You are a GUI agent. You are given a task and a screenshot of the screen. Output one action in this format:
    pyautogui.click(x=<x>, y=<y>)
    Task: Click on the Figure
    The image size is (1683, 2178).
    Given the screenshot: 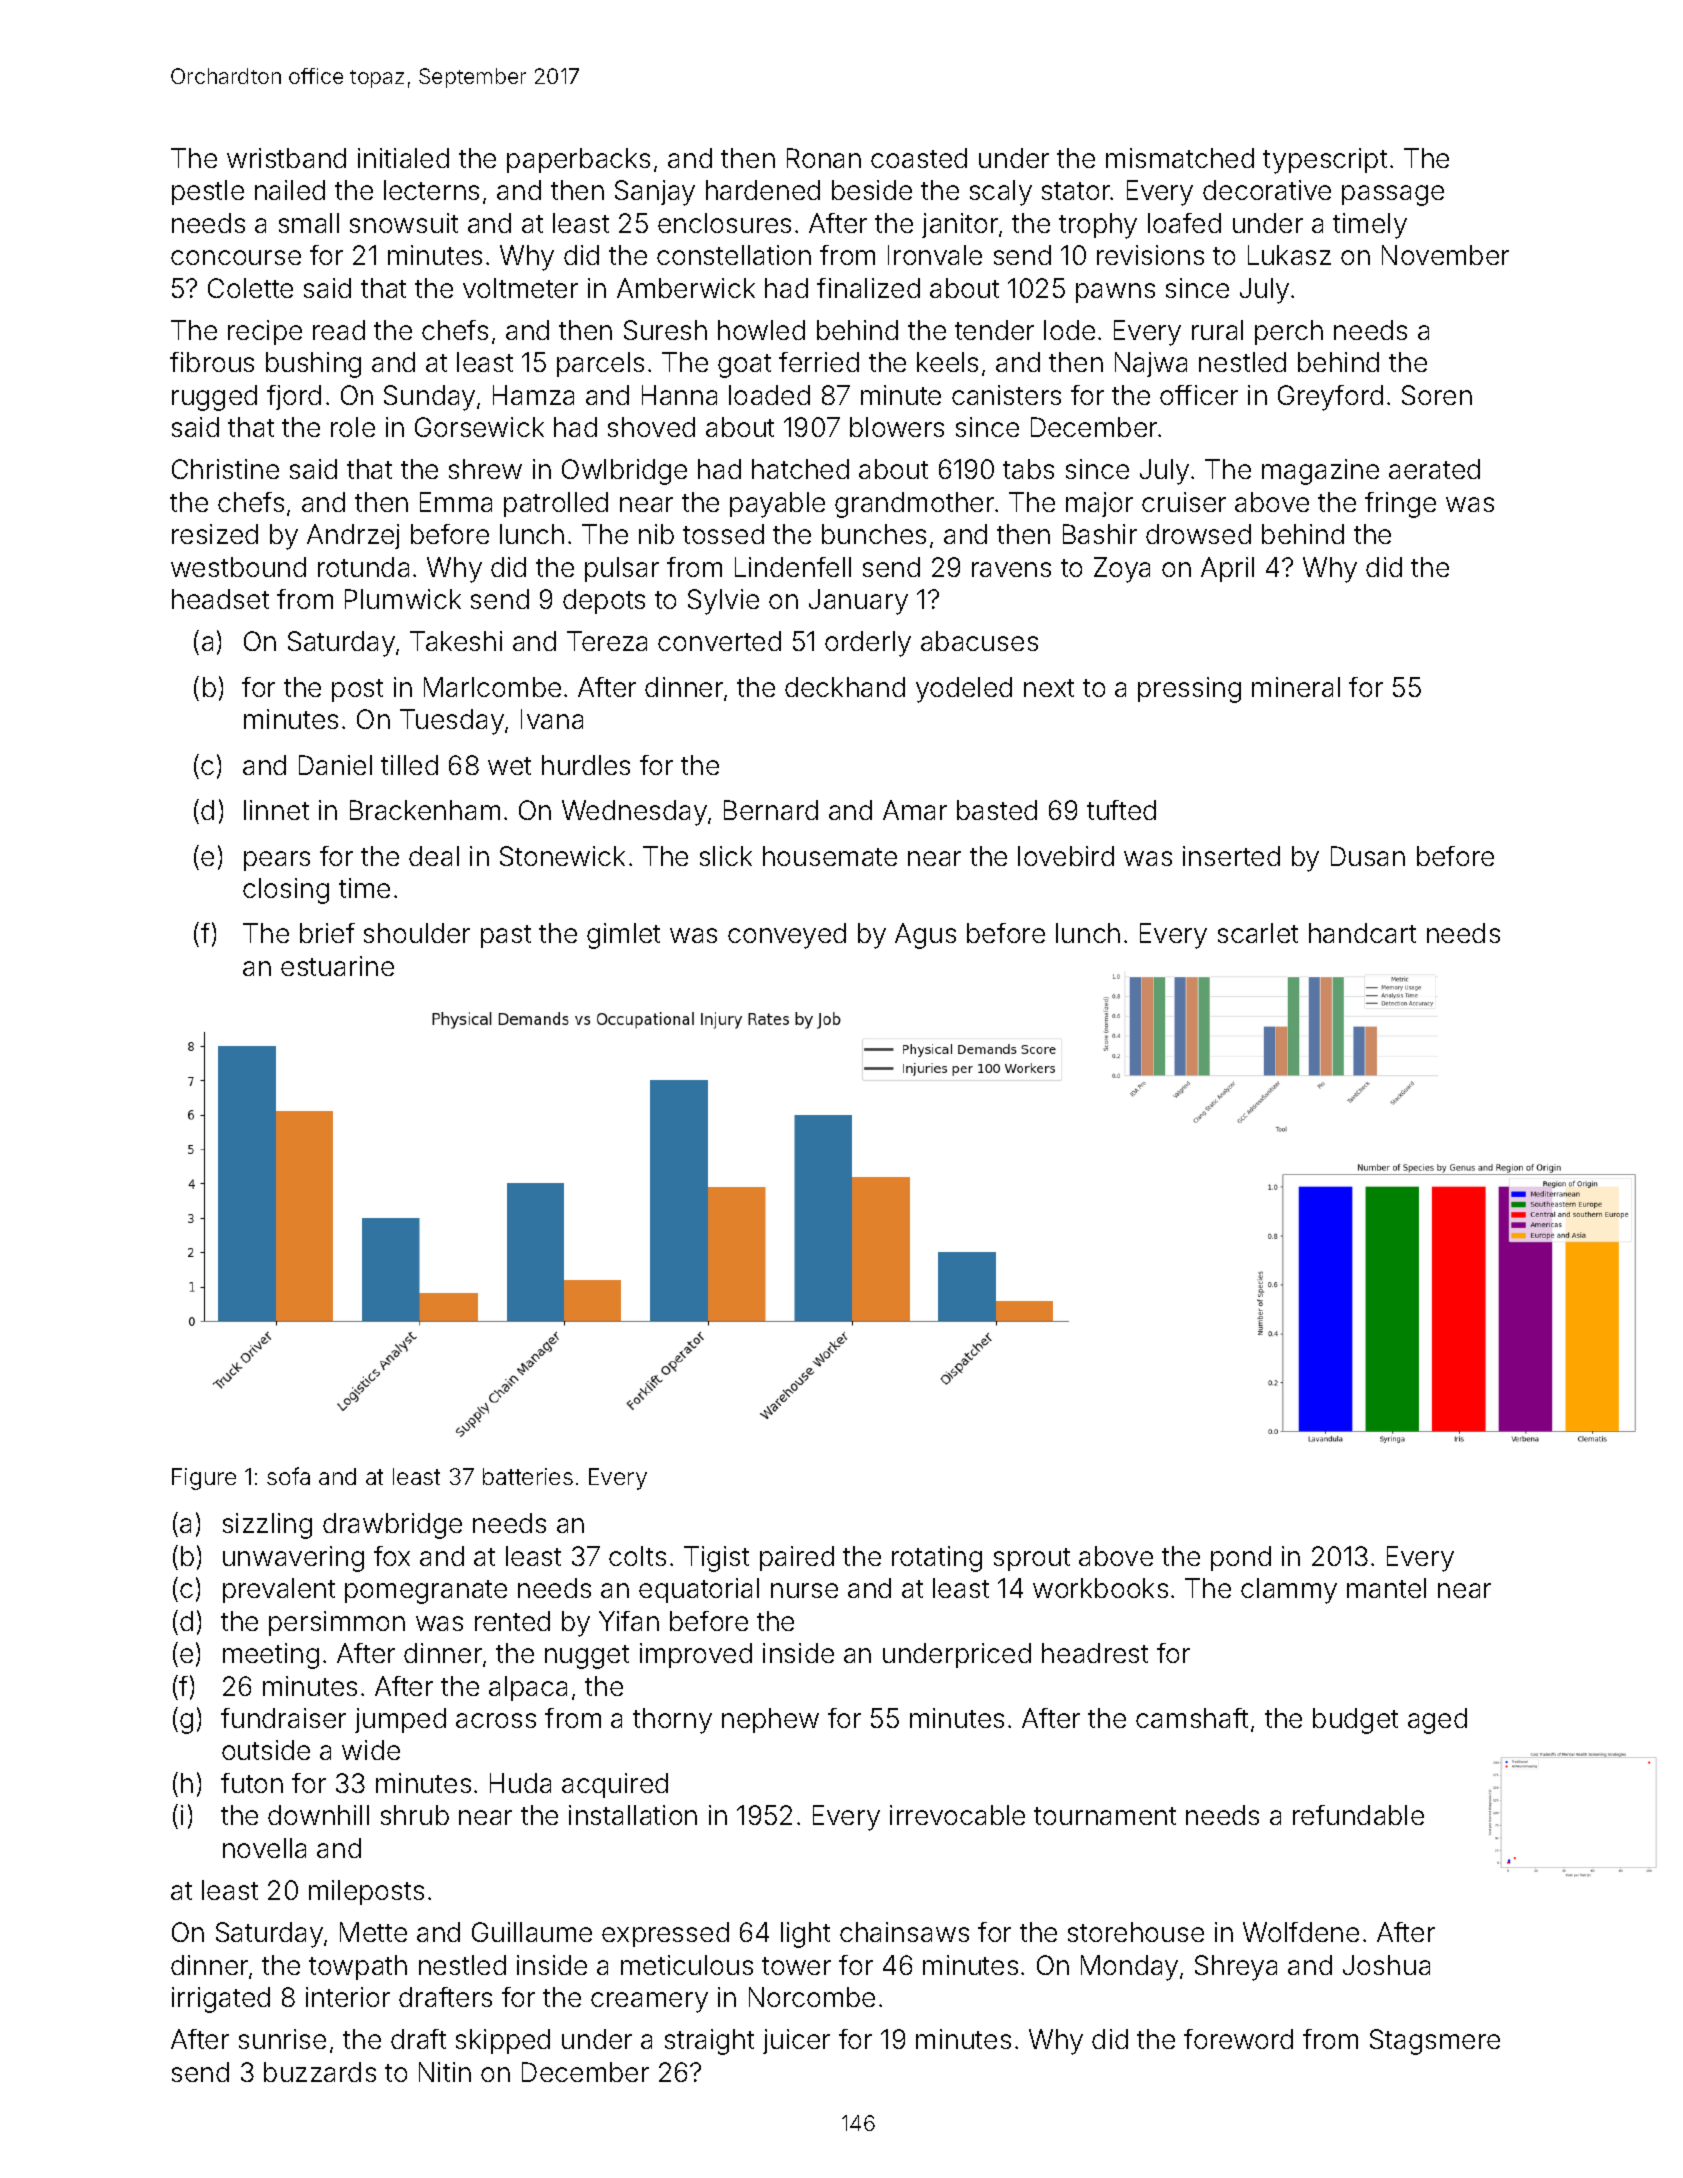 What is the action you would take?
    pyautogui.click(x=204, y=1479)
